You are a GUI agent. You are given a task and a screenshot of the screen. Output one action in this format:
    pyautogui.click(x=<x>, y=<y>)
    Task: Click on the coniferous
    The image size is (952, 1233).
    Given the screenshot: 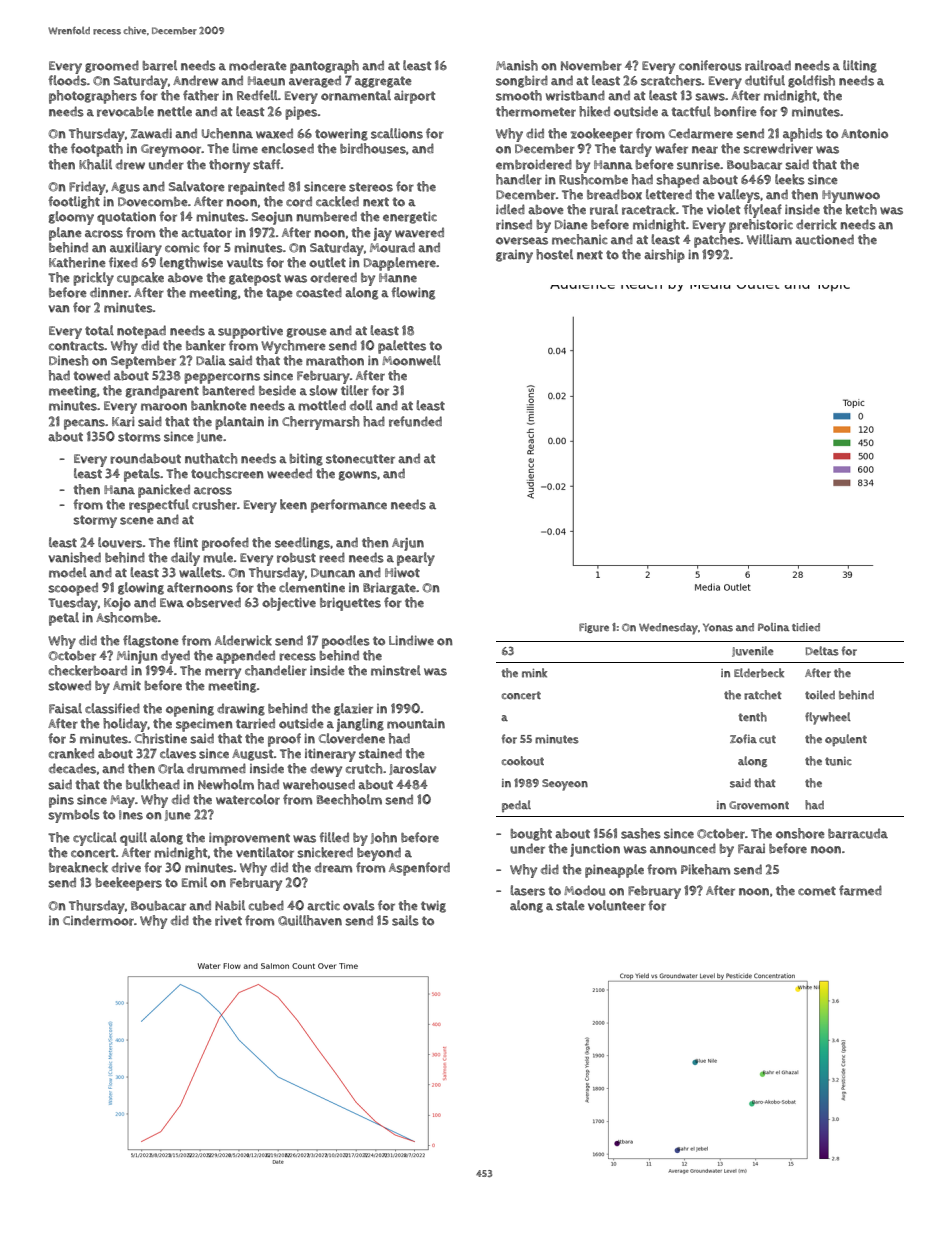 What is the action you would take?
    pyautogui.click(x=710, y=65)
